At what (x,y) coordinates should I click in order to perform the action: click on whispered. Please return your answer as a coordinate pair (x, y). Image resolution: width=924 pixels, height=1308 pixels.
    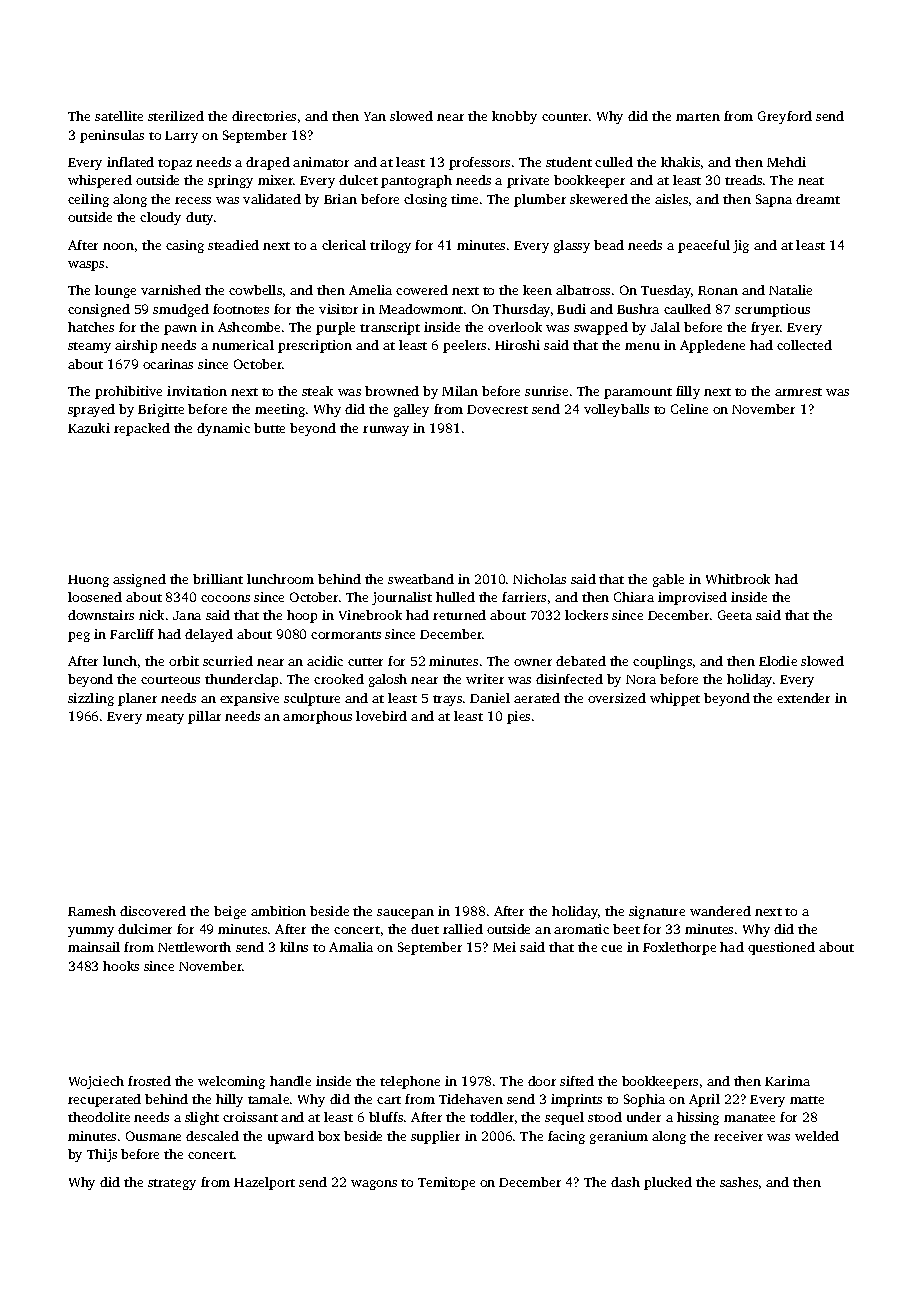
    Looking at the image, I should click on (100, 181).
